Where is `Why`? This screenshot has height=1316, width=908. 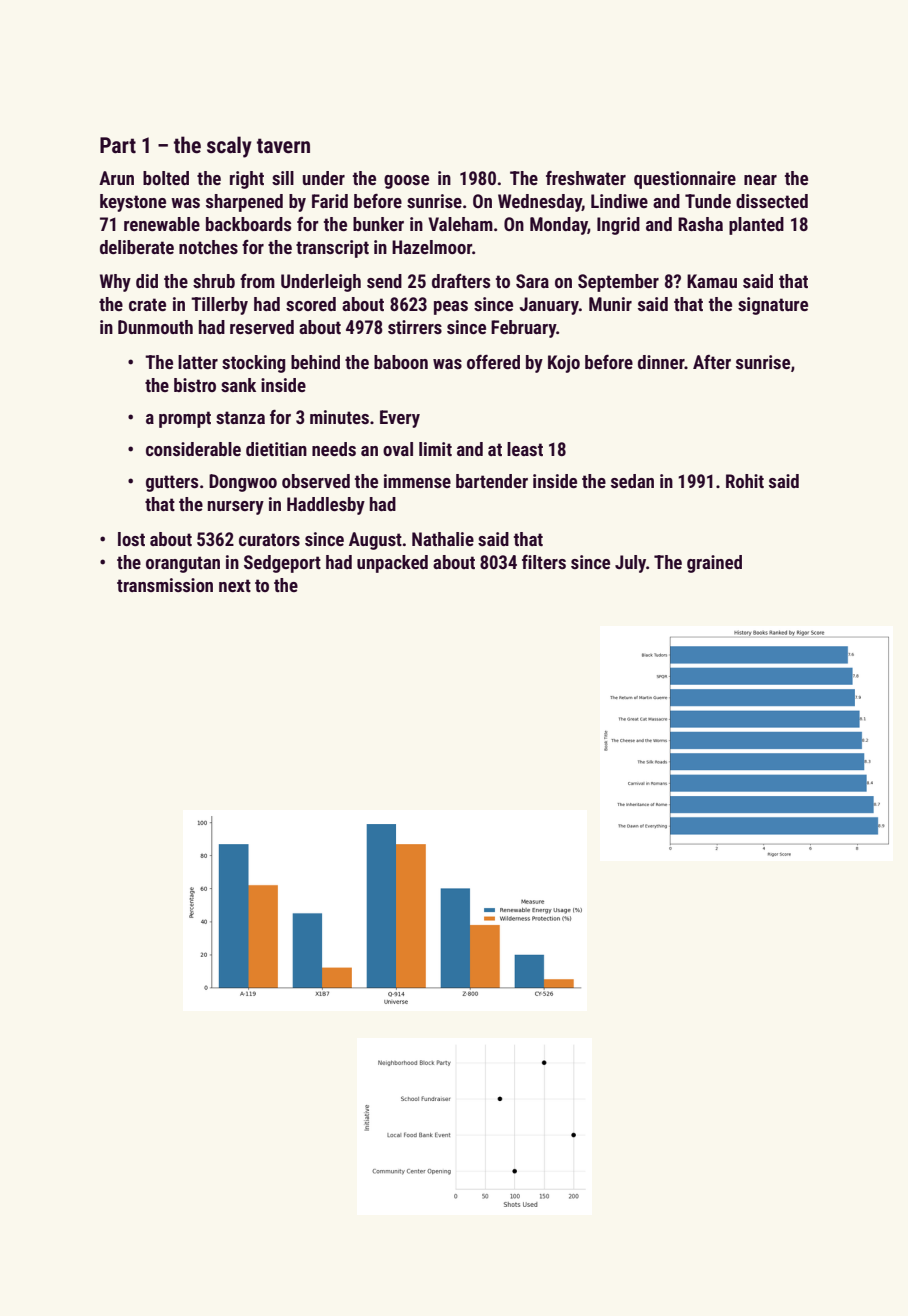 Why is located at coordinates (115, 283).
